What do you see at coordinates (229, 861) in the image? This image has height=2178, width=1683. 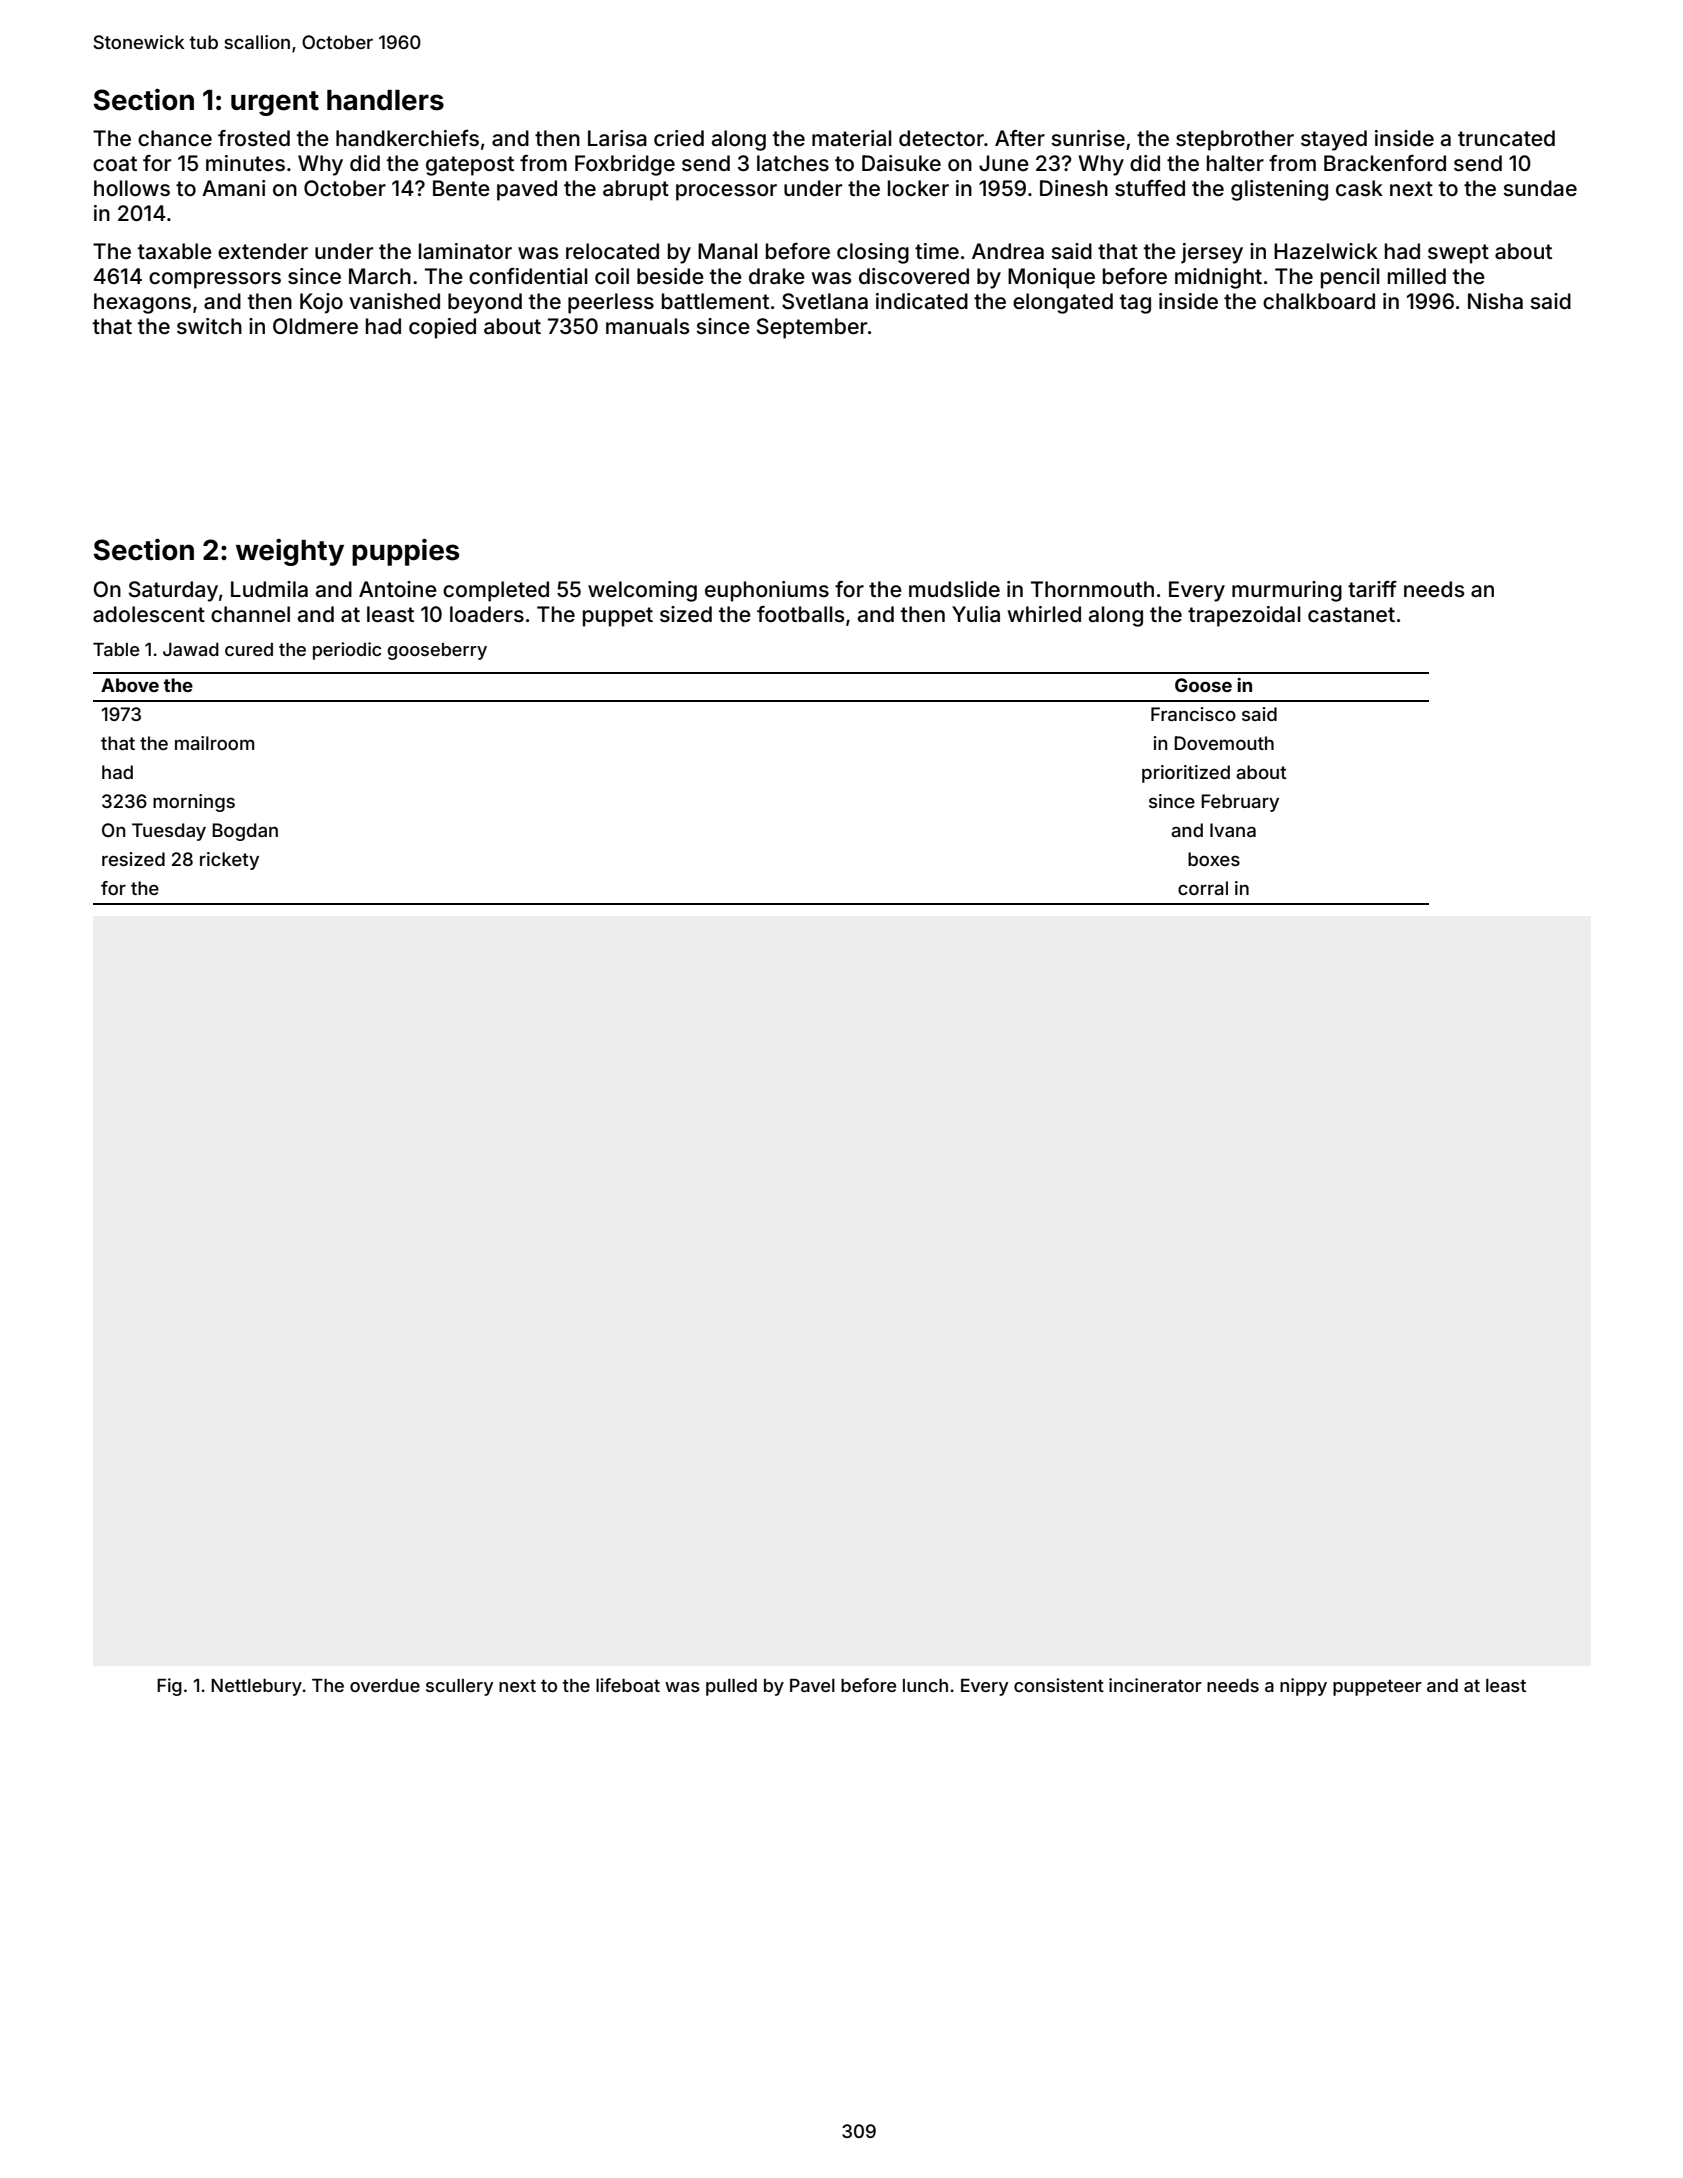 I see `rickety` at bounding box center [229, 861].
